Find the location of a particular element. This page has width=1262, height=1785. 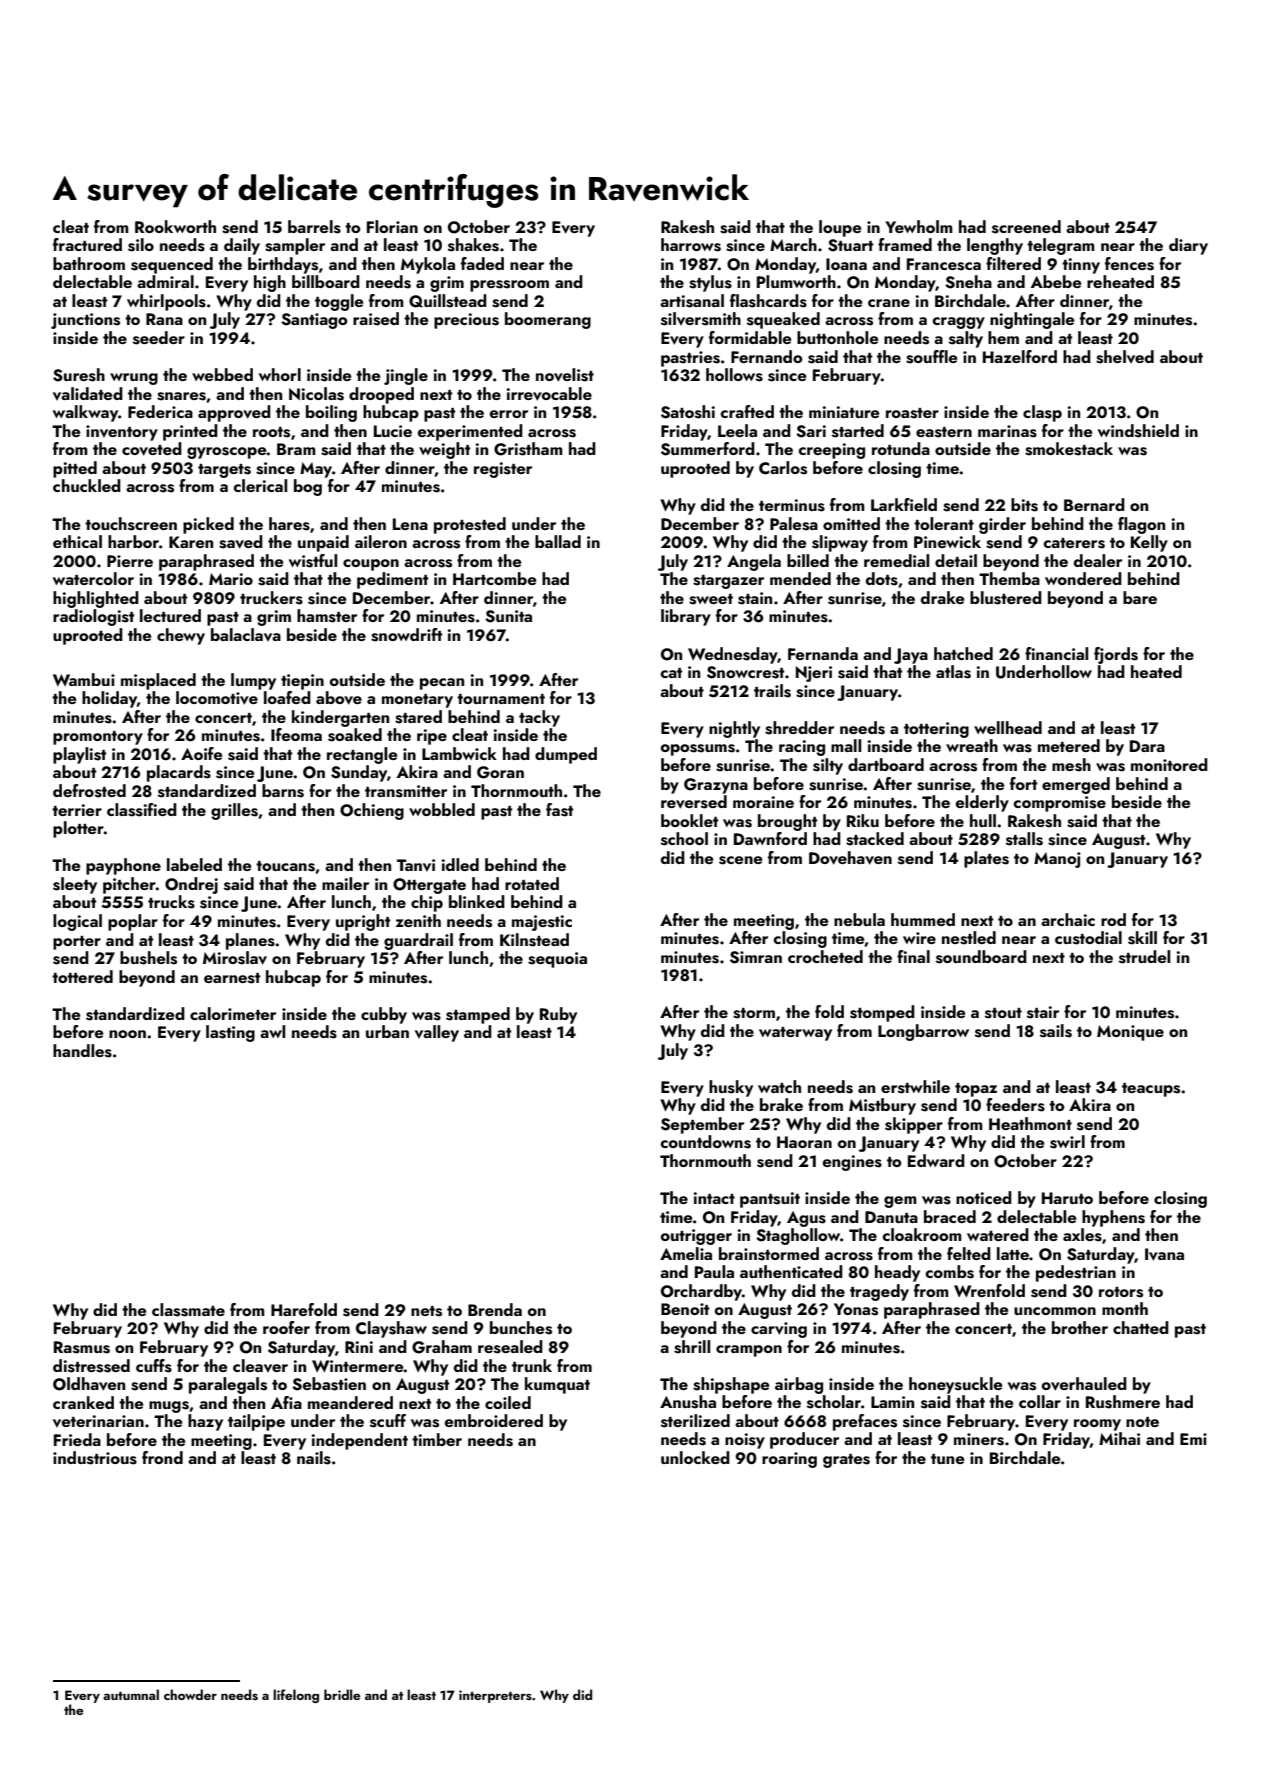

roaring is located at coordinates (789, 1460).
